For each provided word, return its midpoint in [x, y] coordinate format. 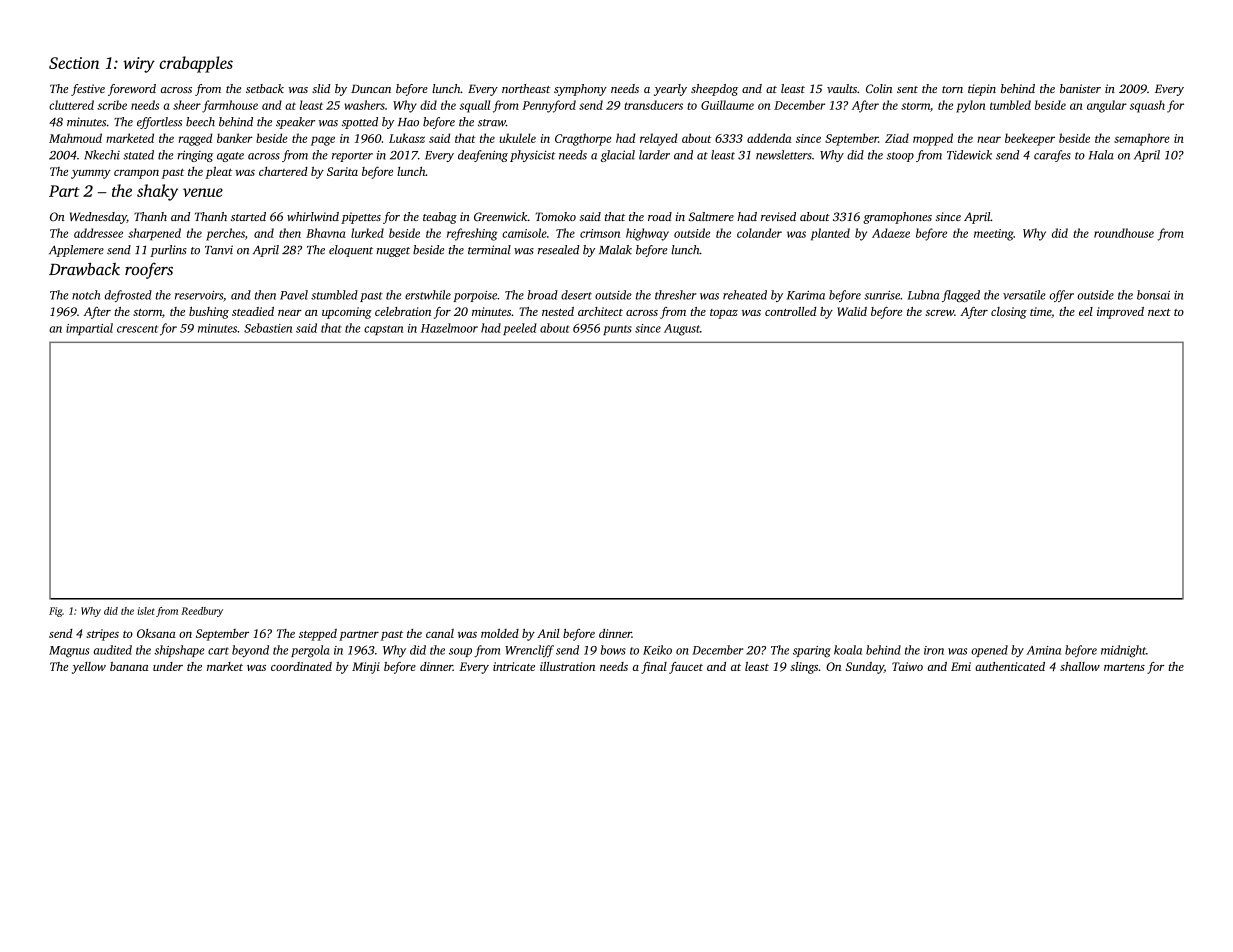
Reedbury [202, 612]
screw [939, 313]
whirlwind [313, 216]
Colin [879, 88]
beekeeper [1030, 139]
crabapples [196, 64]
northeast [526, 88]
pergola [310, 651]
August [682, 330]
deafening [483, 156]
